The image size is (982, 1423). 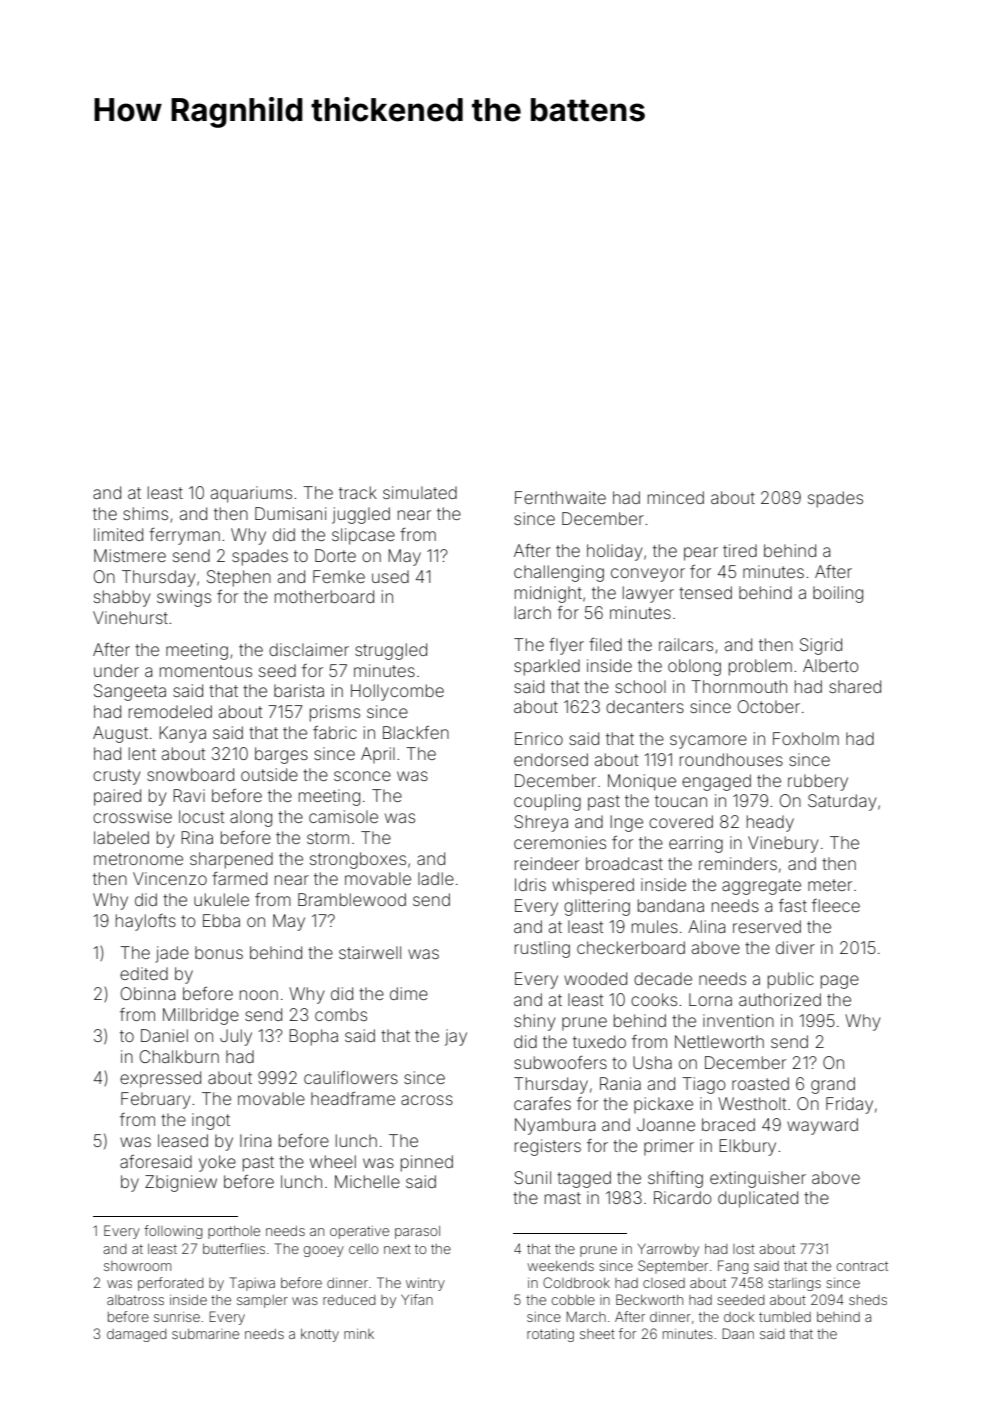 What do you see at coordinates (668, 1250) in the document?
I see `Yarrowby` at bounding box center [668, 1250].
